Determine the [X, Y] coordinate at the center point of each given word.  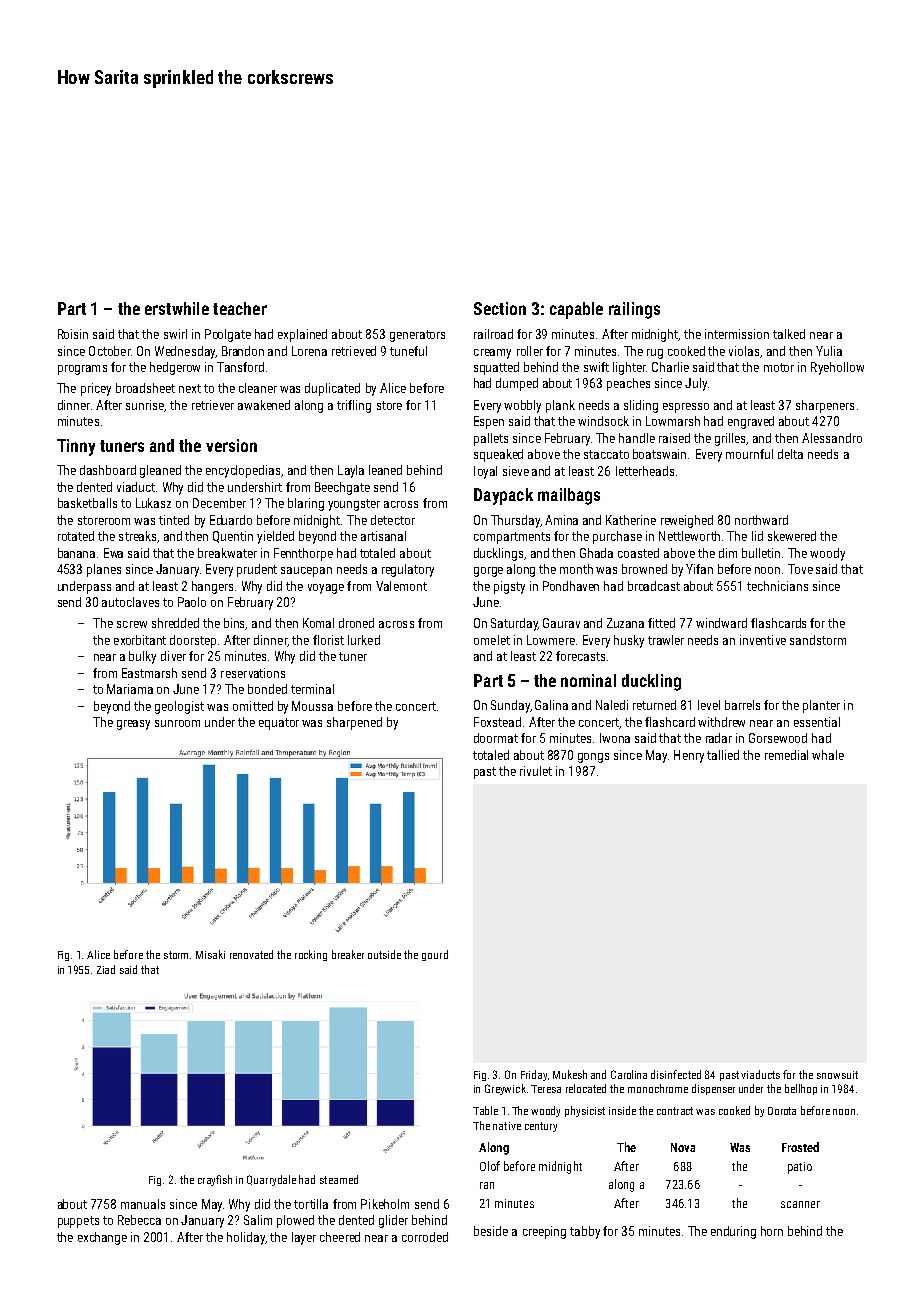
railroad [493, 334]
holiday [246, 1238]
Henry [689, 756]
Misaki [210, 954]
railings [634, 310]
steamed [339, 1179]
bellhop [801, 1089]
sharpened [354, 723]
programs [82, 370]
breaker [348, 954]
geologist [179, 707]
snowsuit [837, 1075]
